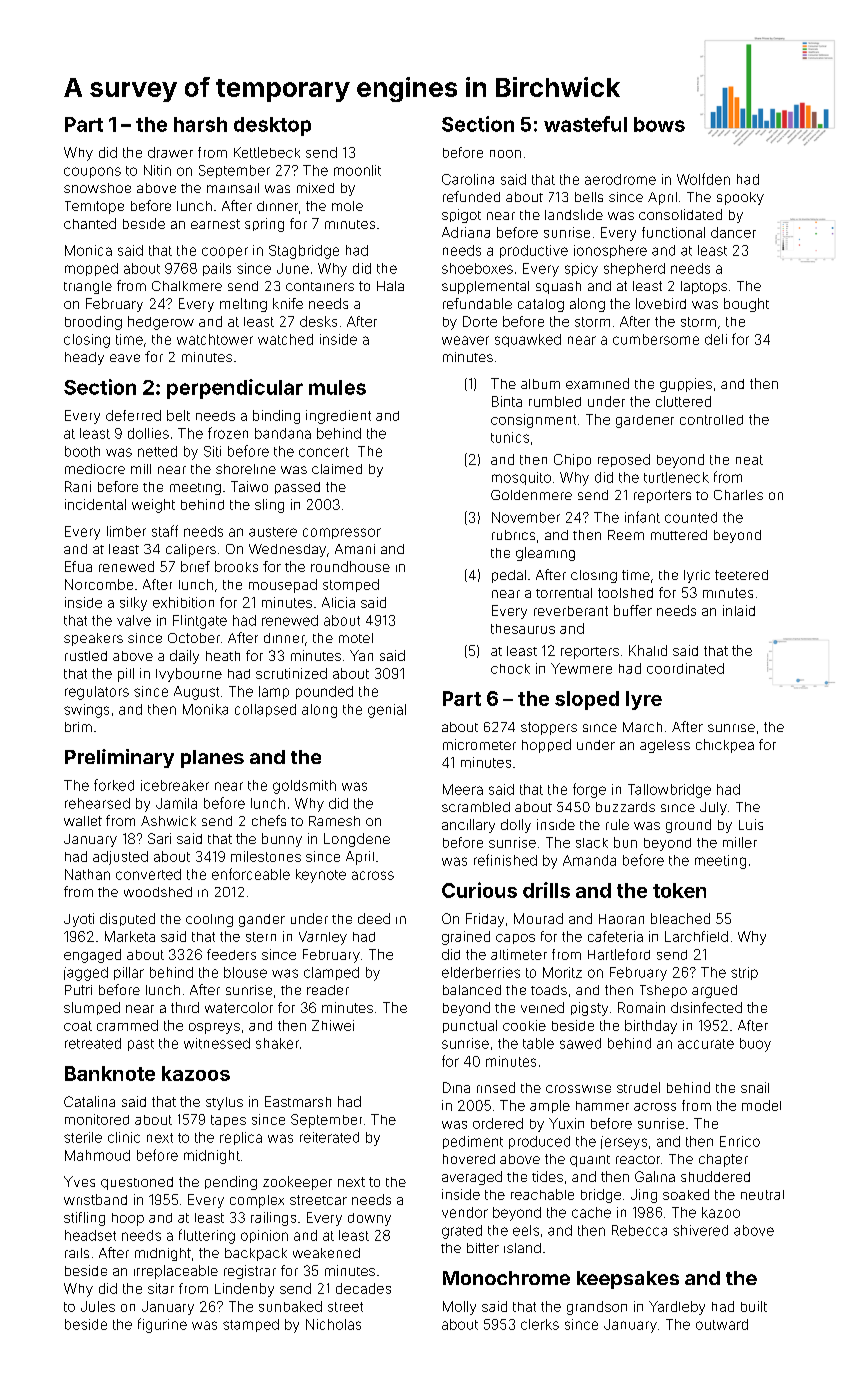 This screenshot has height=1400, width=849. Describe the element at coordinates (272, 126) in the screenshot. I see `desktop` at that location.
